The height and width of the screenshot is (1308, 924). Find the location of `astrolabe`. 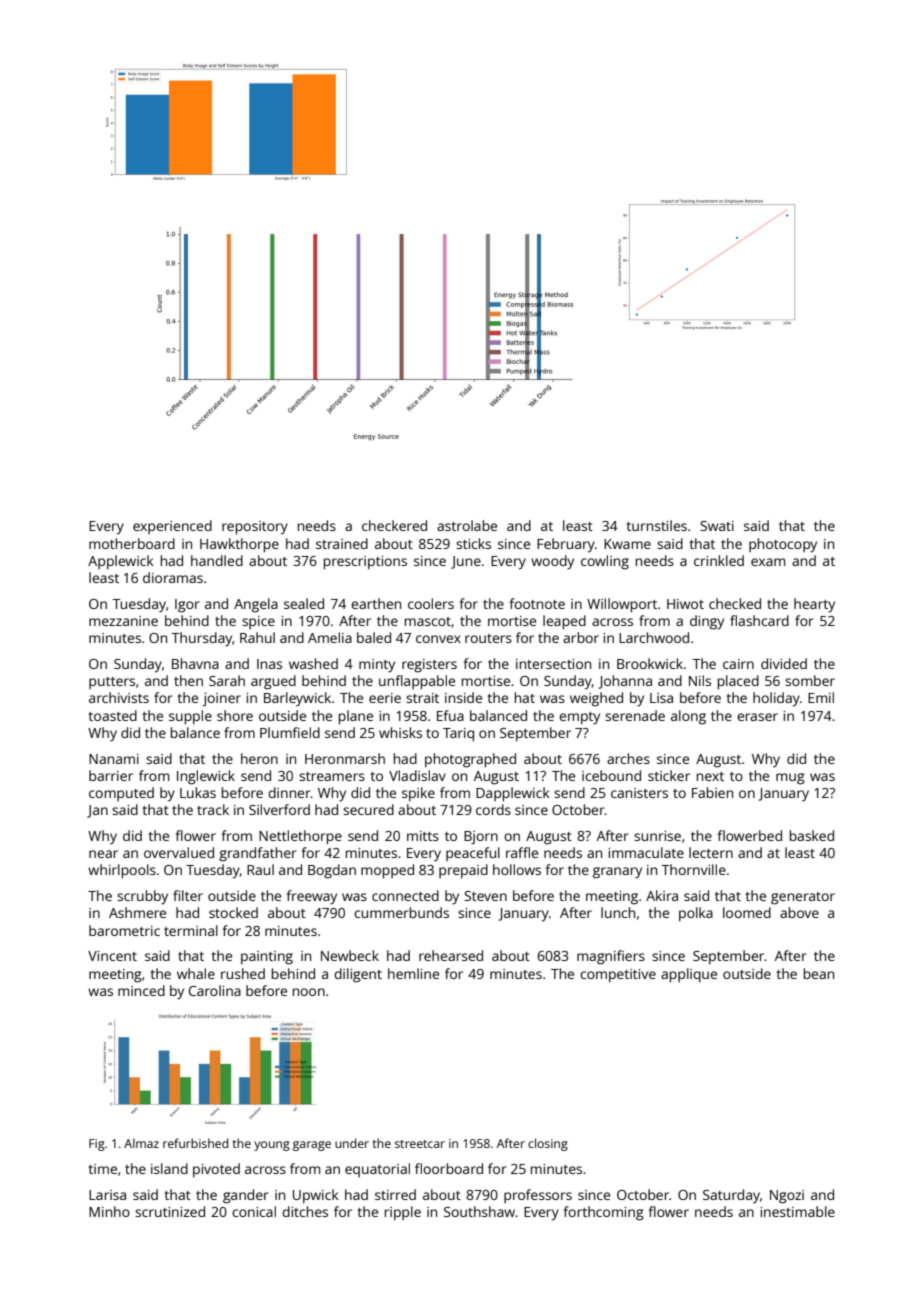

astrolabe is located at coordinates (467, 525).
